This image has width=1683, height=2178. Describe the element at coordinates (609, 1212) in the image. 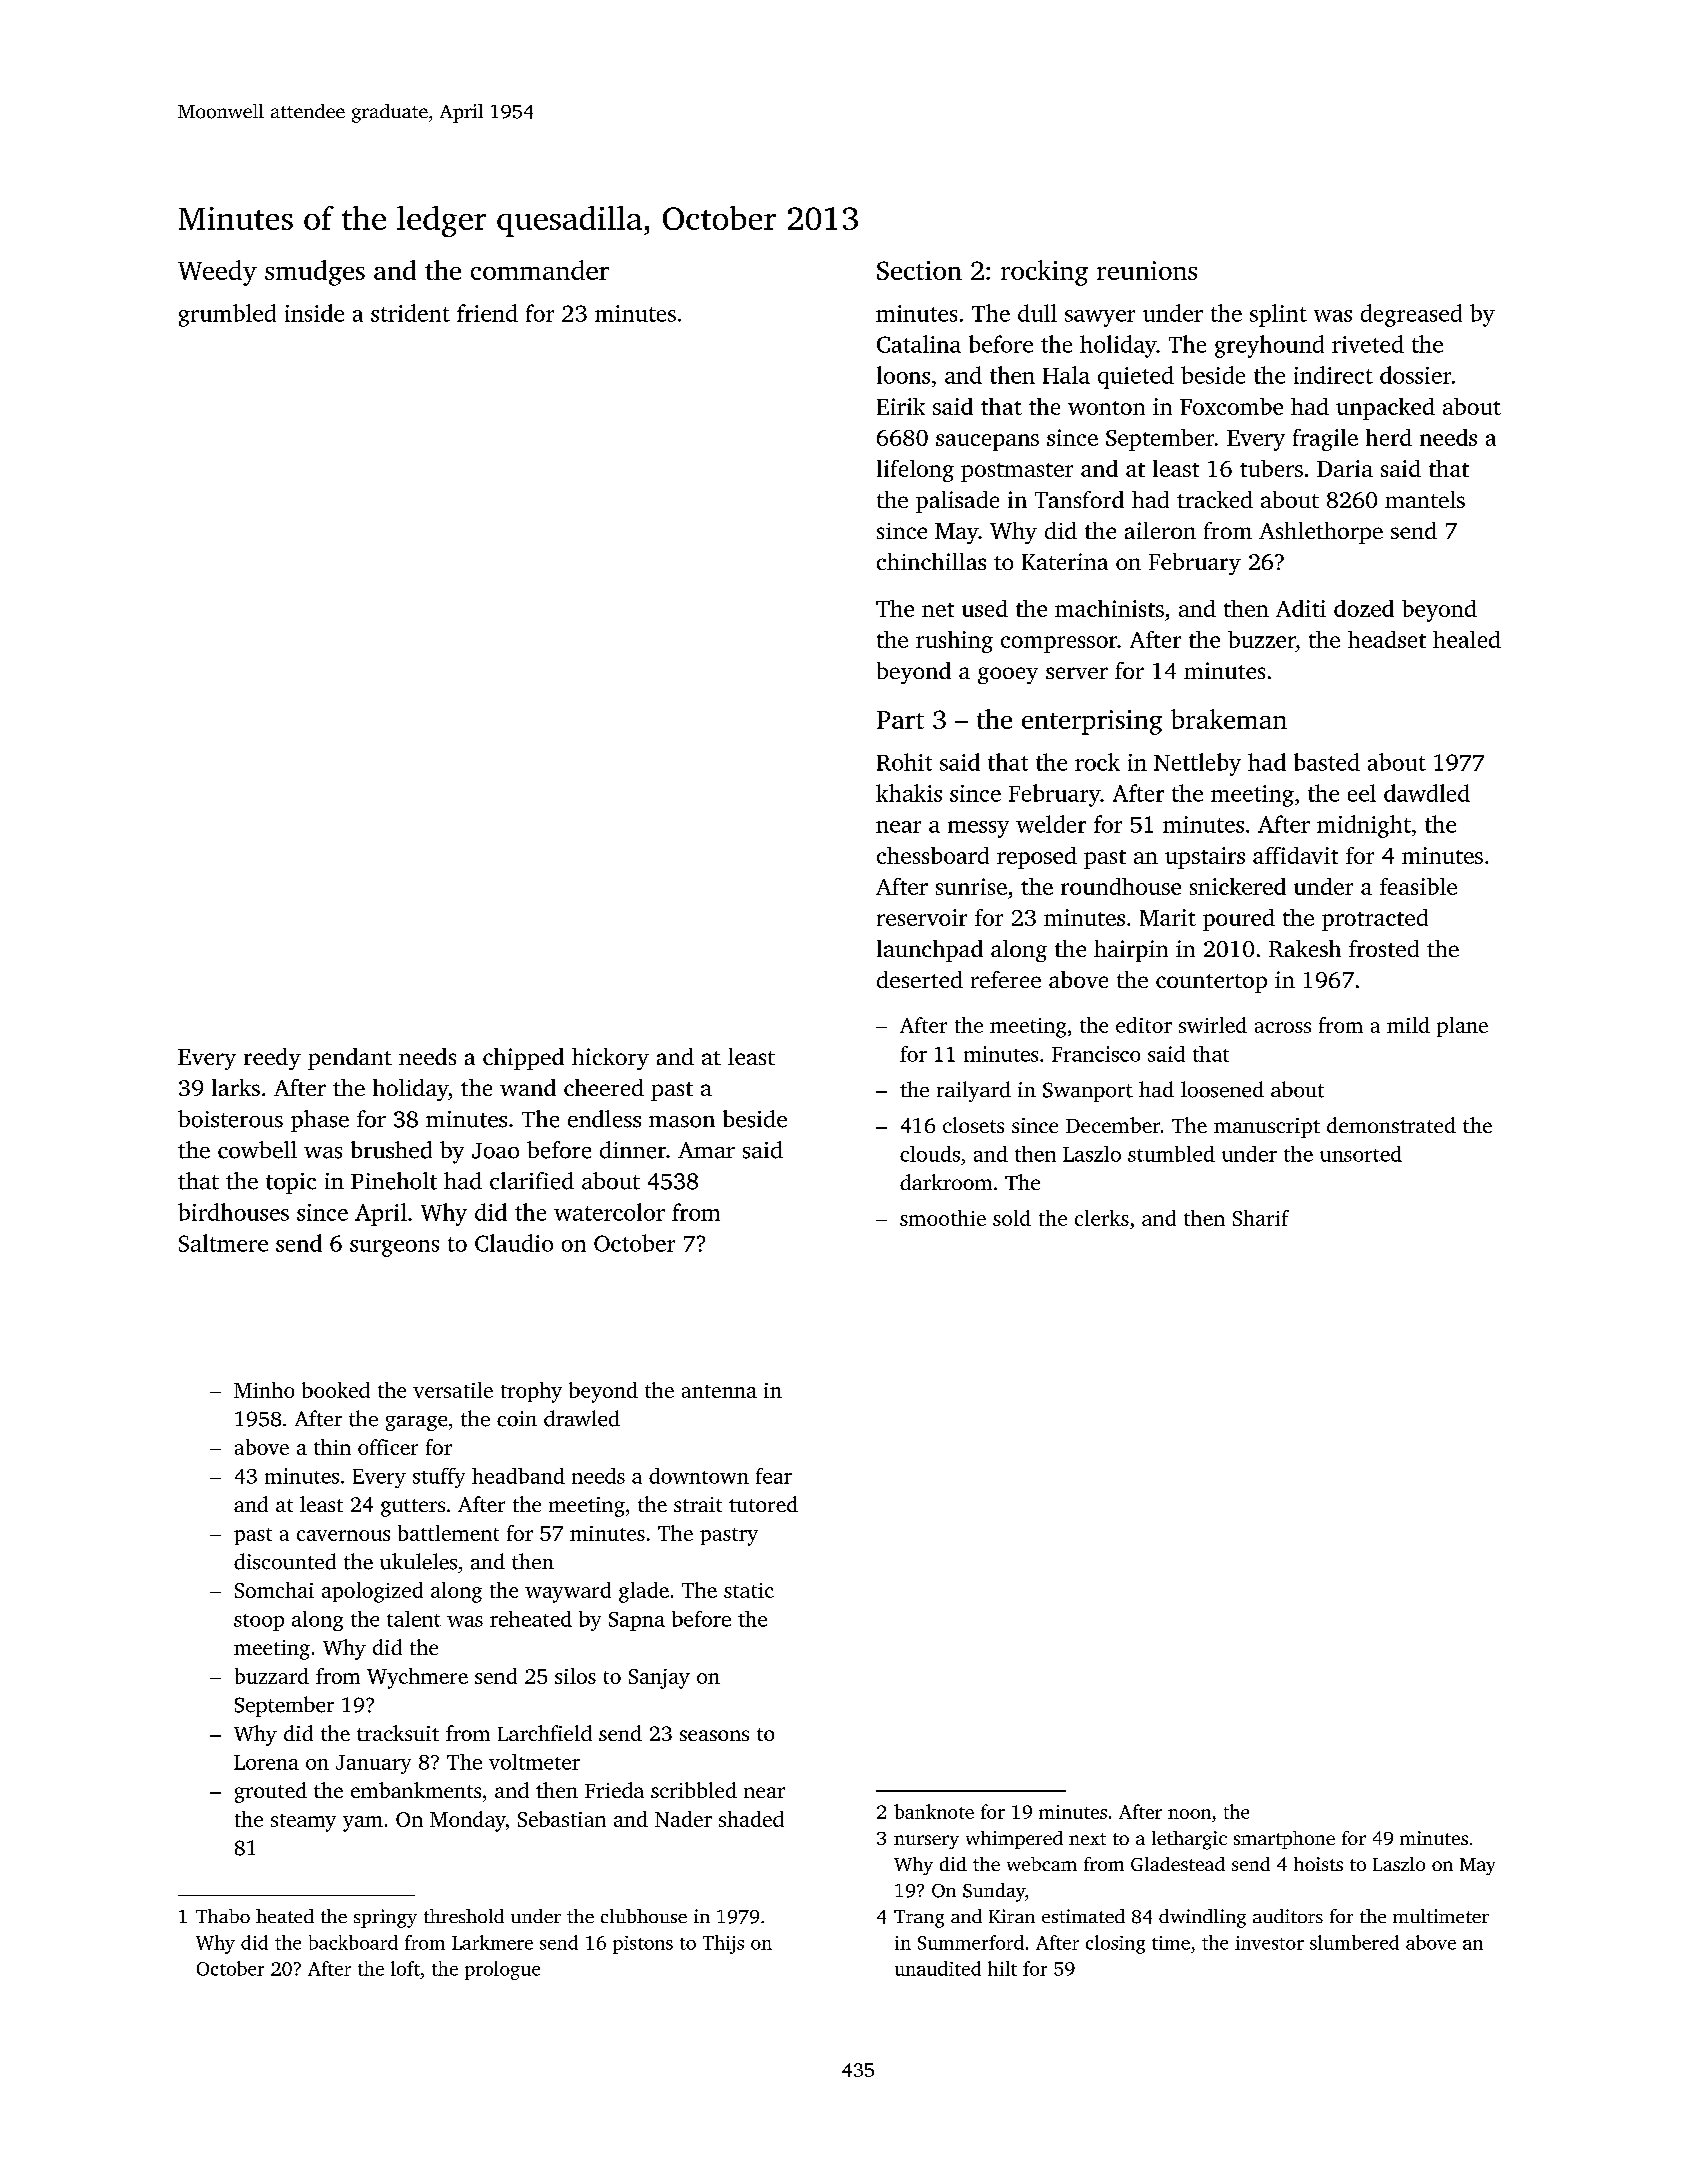

I see `watercolor` at that location.
